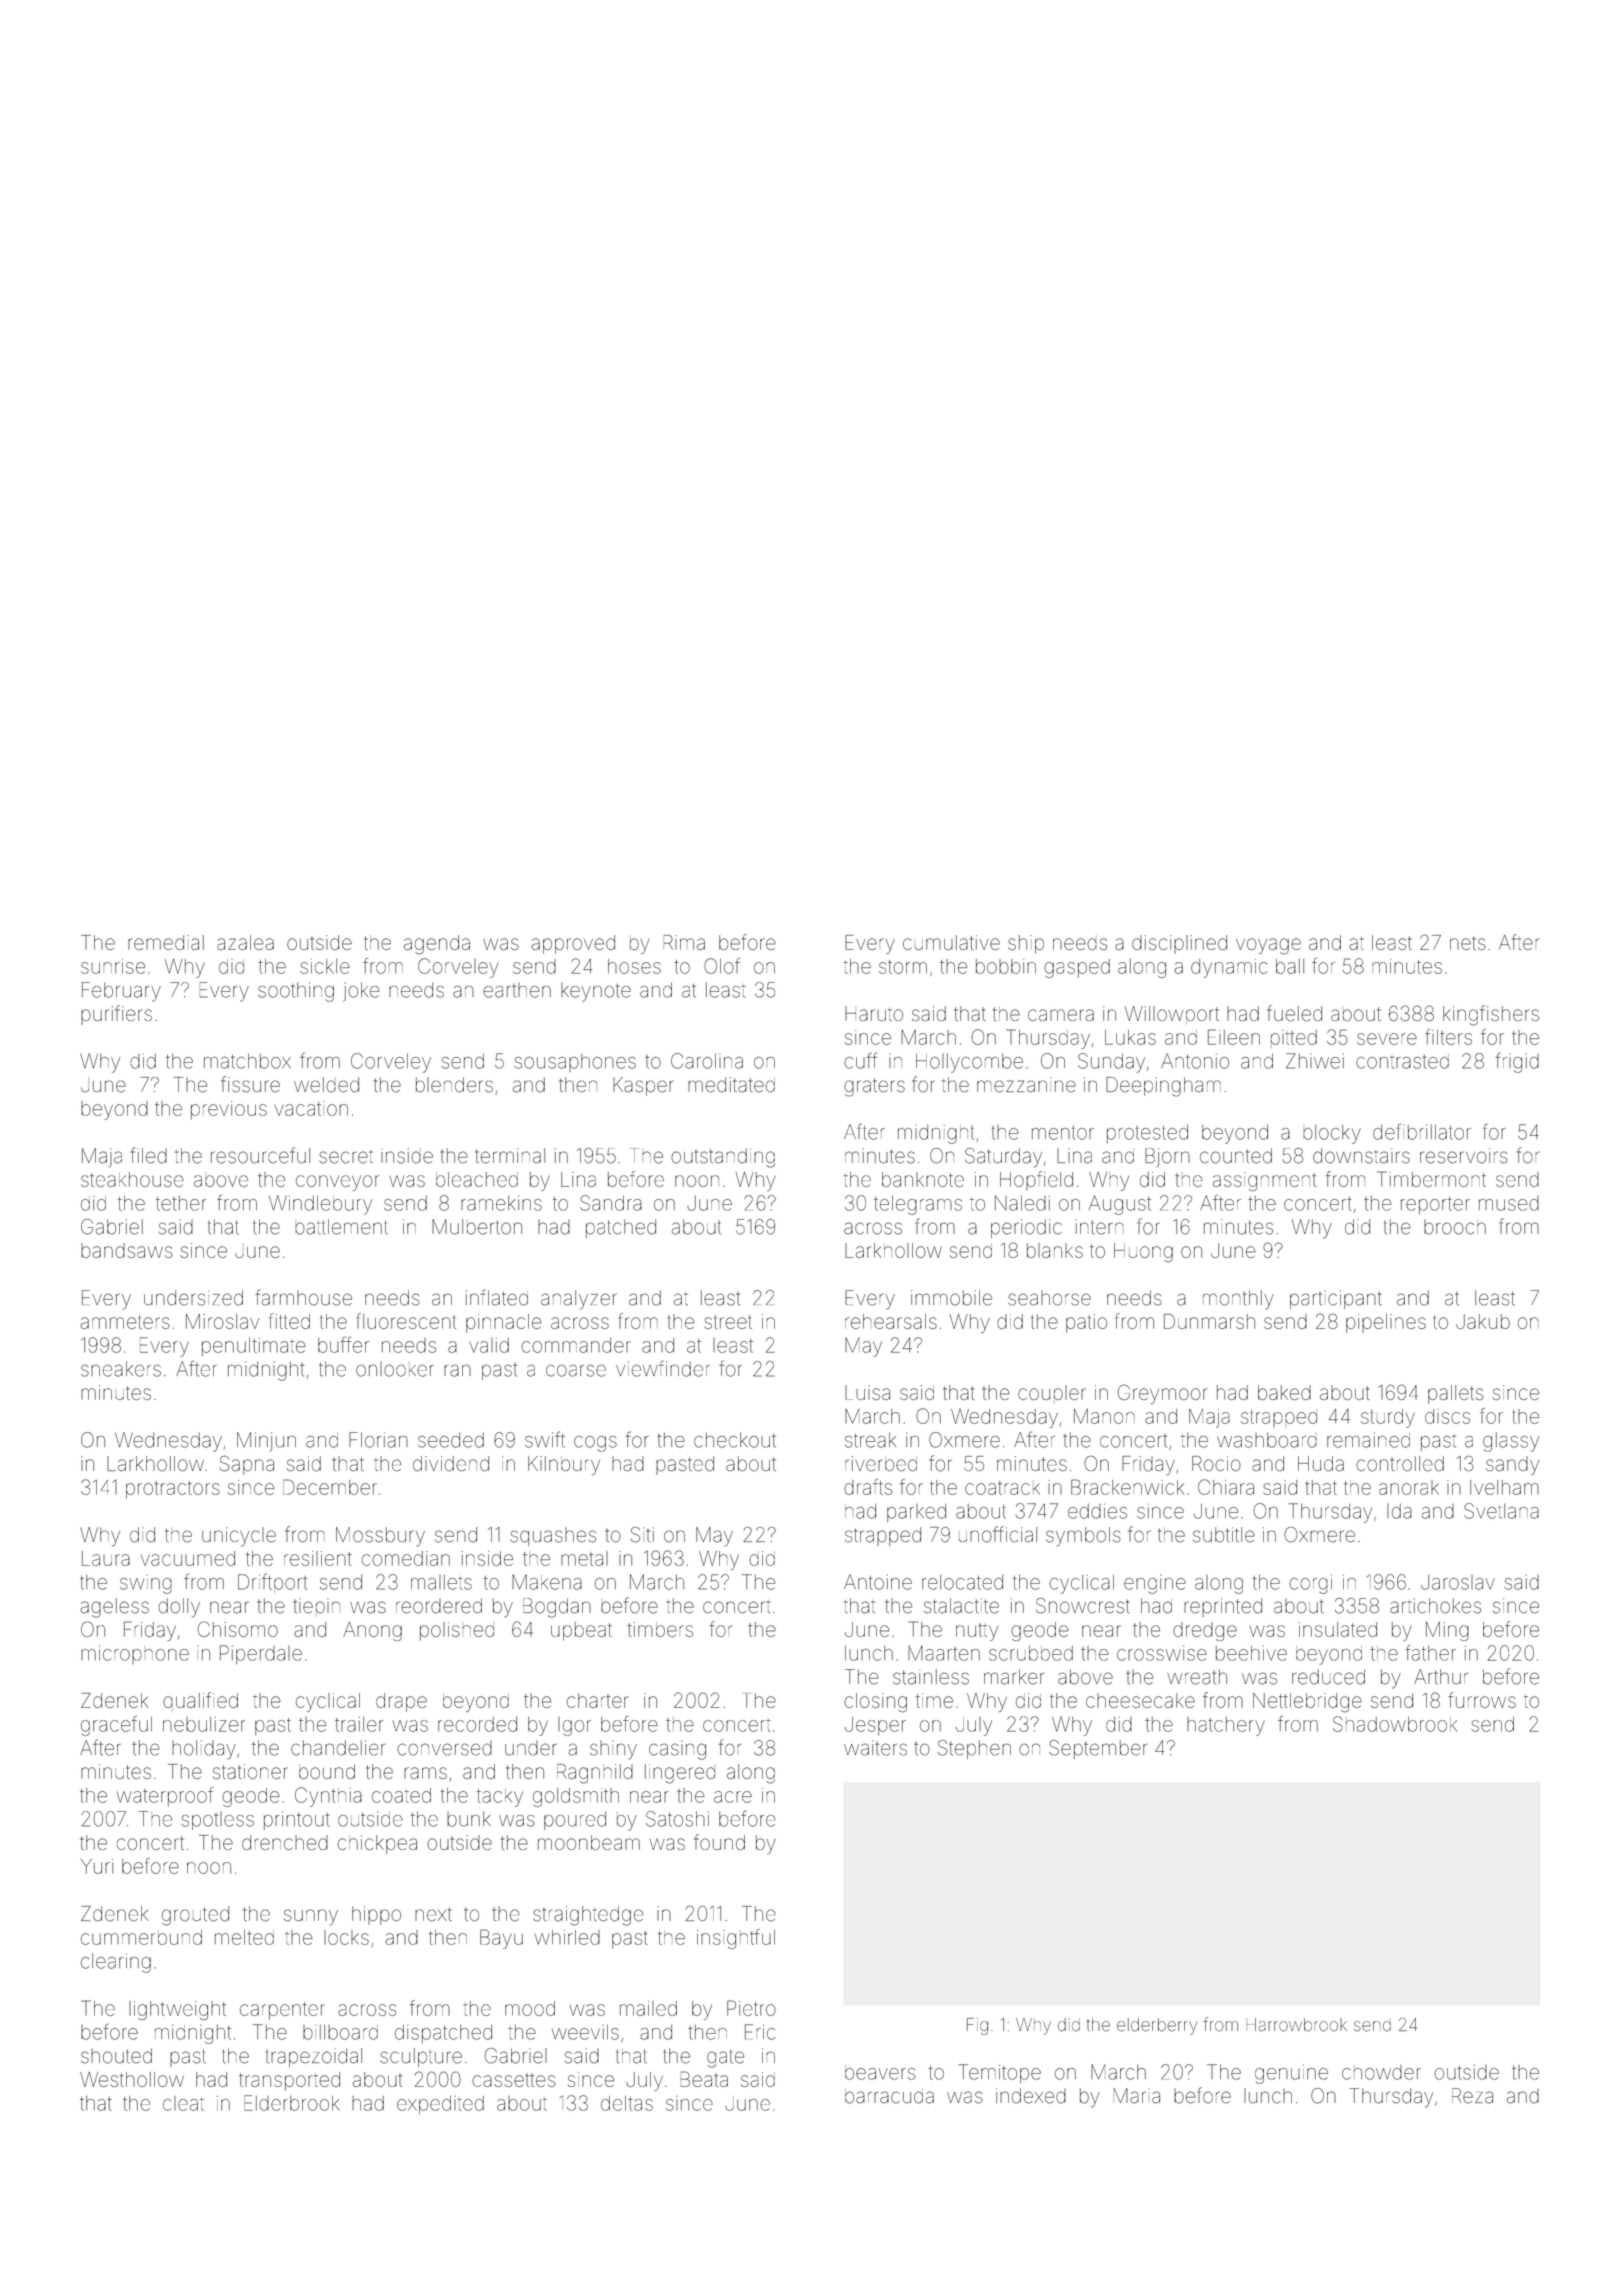 Image resolution: width=1620 pixels, height=2292 pixels. What do you see at coordinates (1336, 1299) in the image?
I see `participant` at bounding box center [1336, 1299].
